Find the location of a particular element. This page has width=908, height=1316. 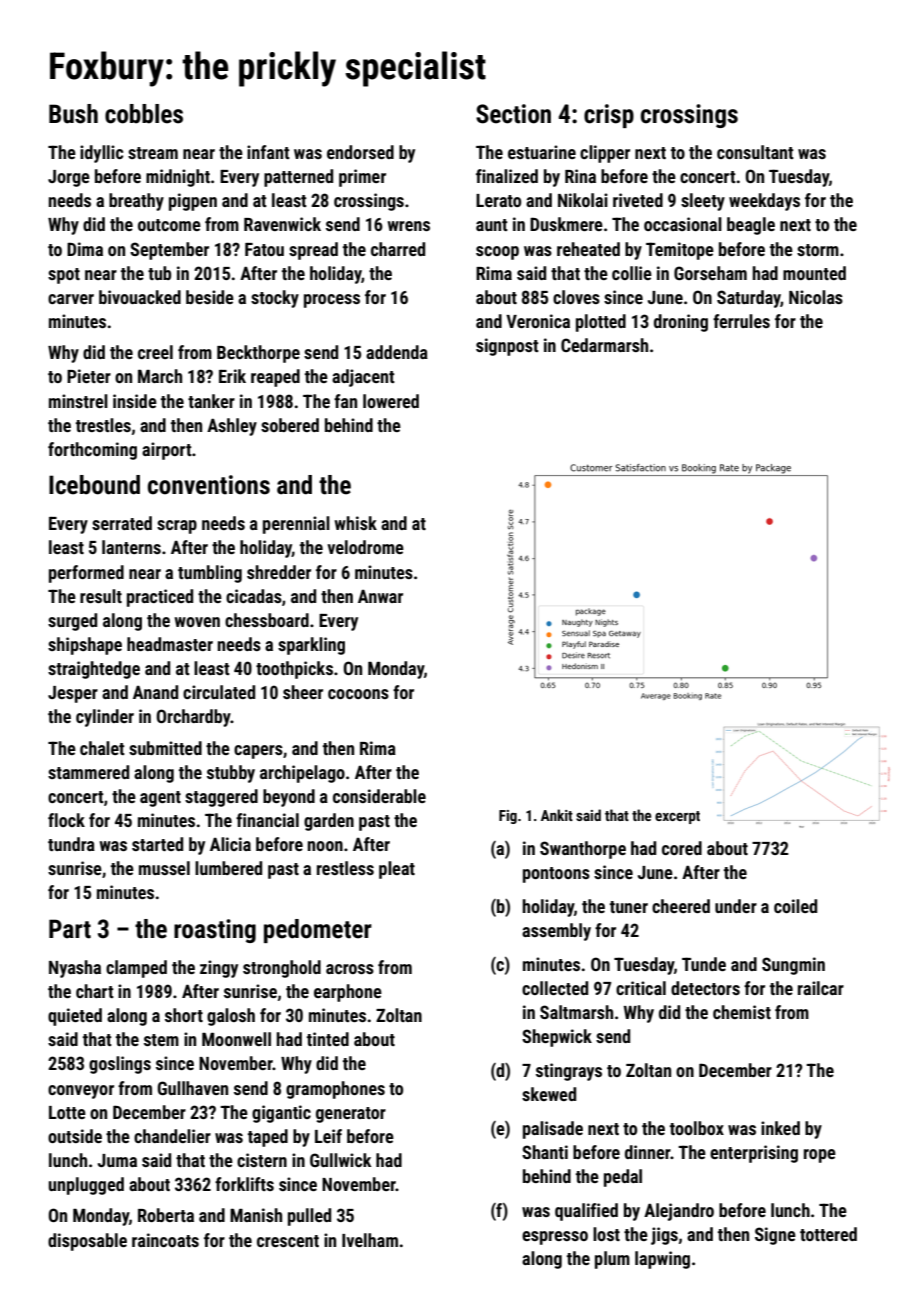

espresso is located at coordinates (555, 1238).
